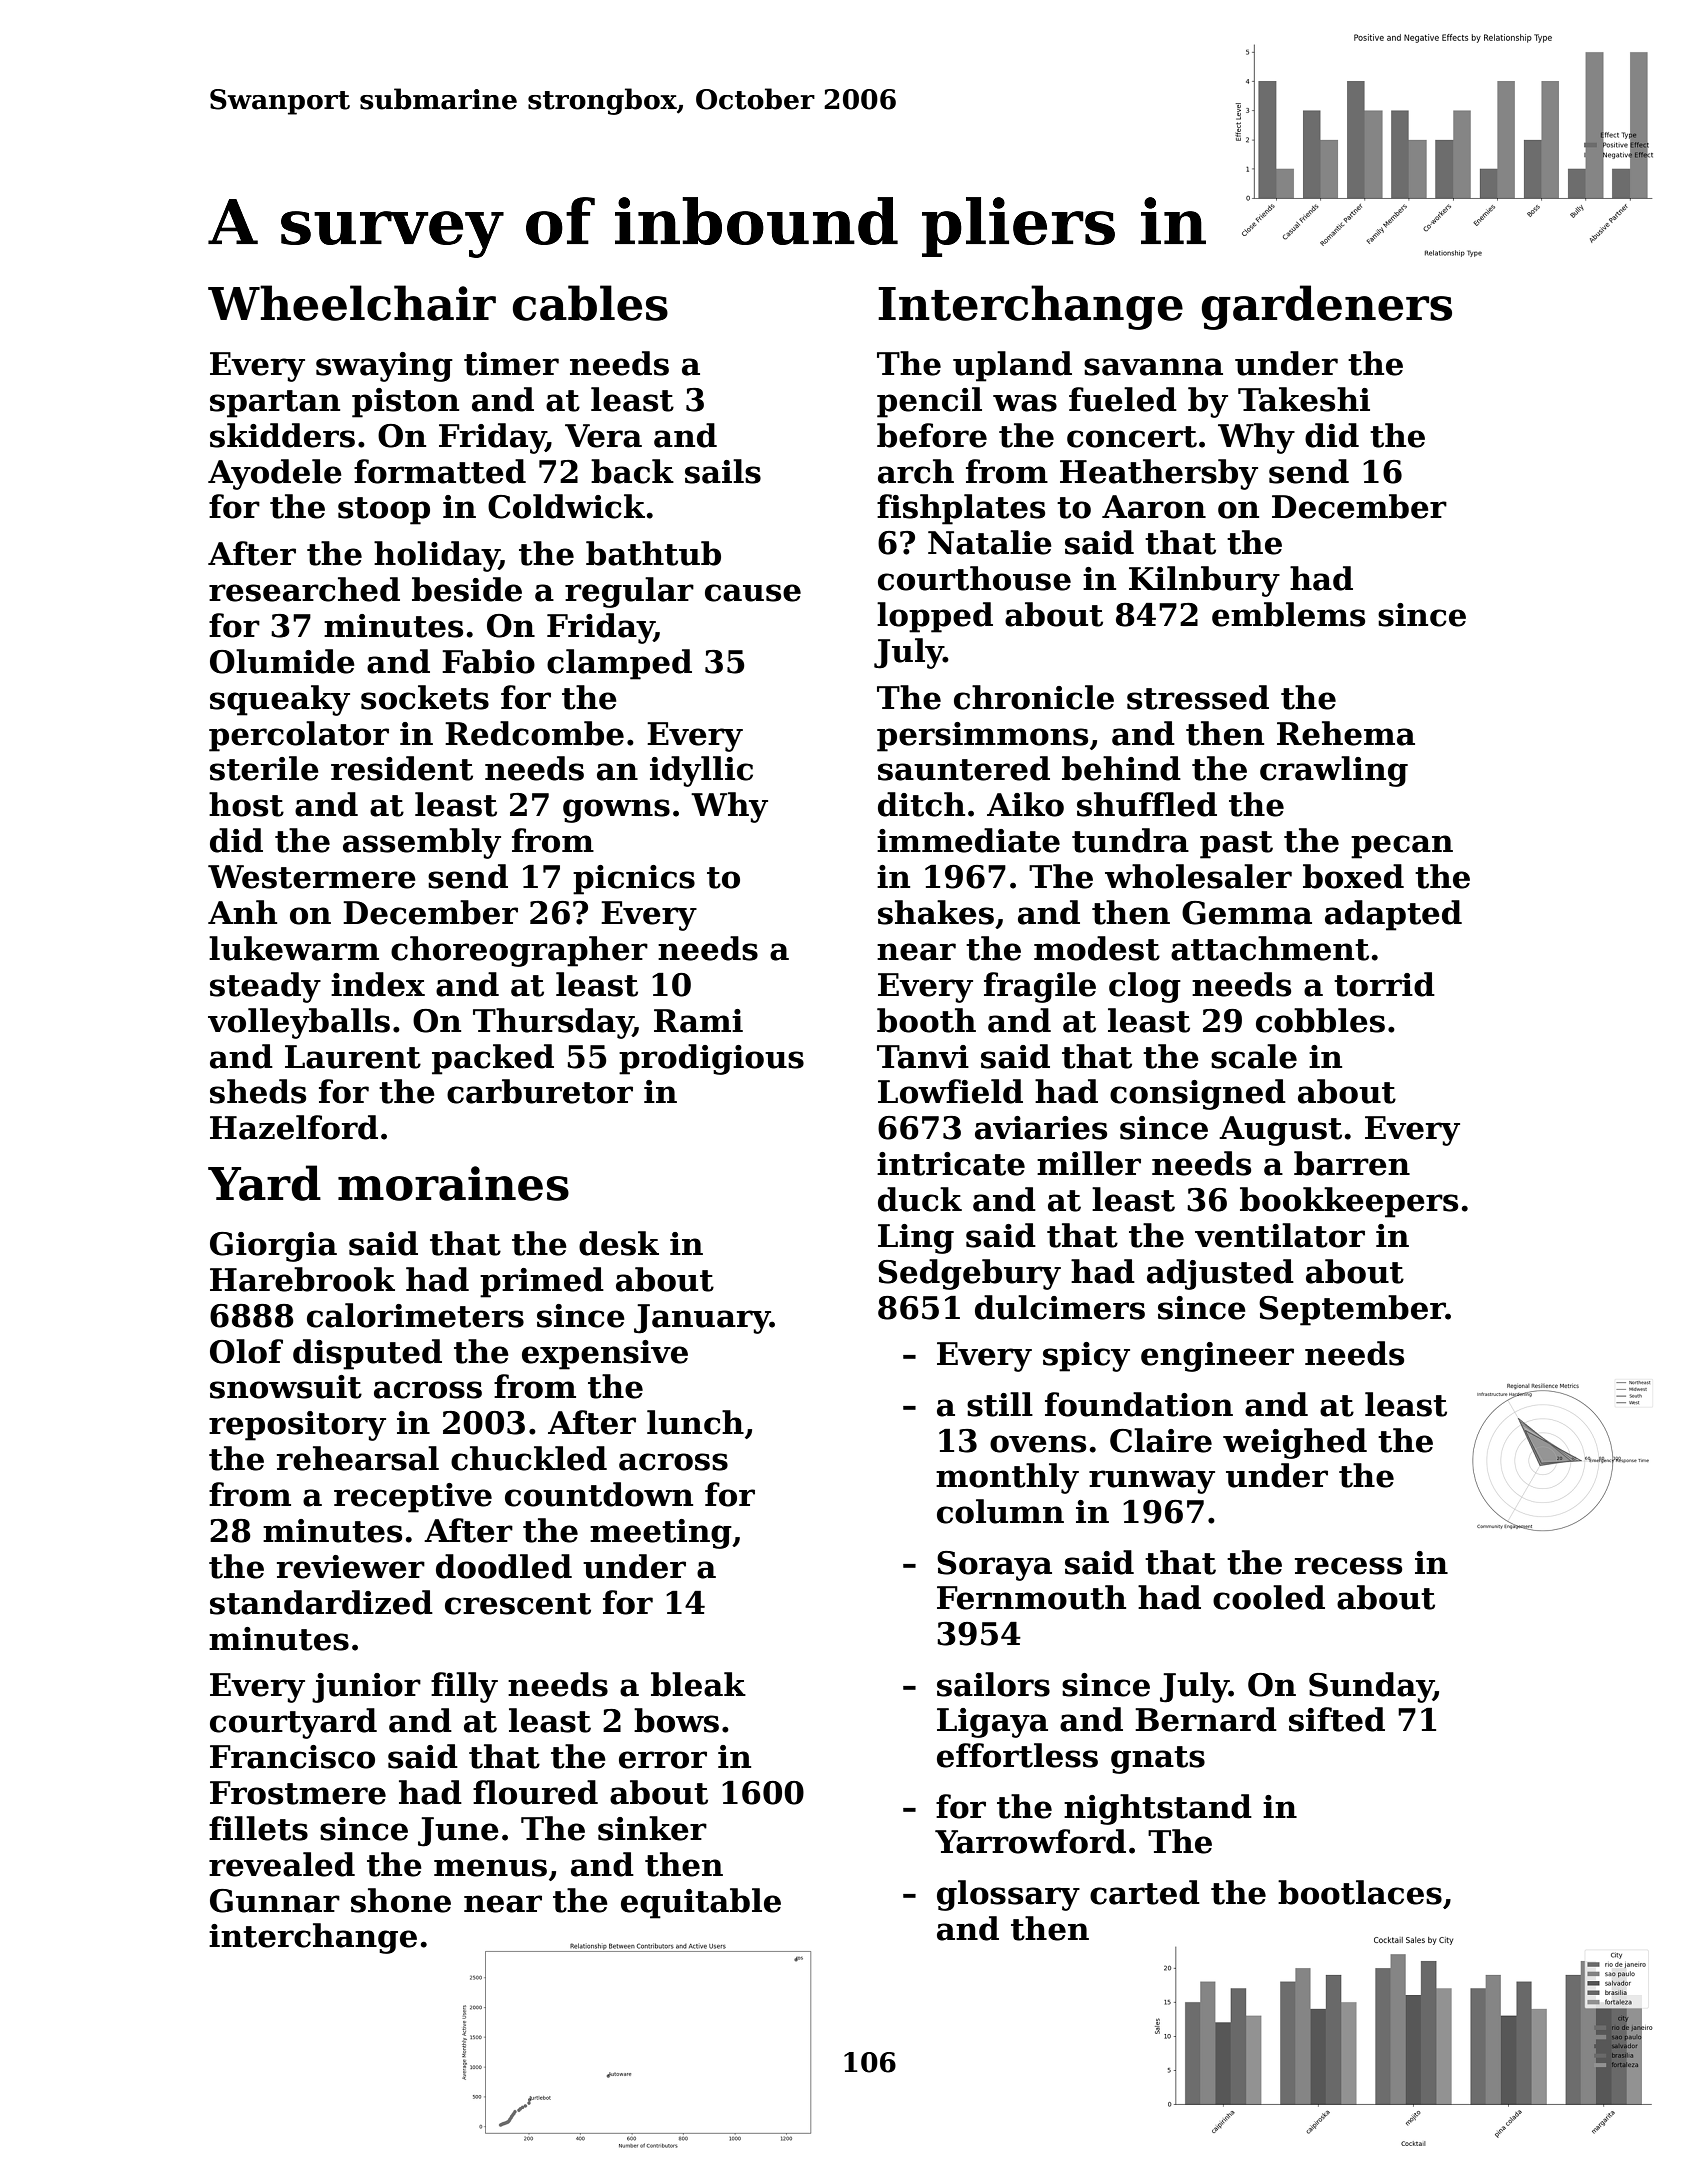 This screenshot has height=2178, width=1683. I want to click on standardized, so click(321, 1602).
